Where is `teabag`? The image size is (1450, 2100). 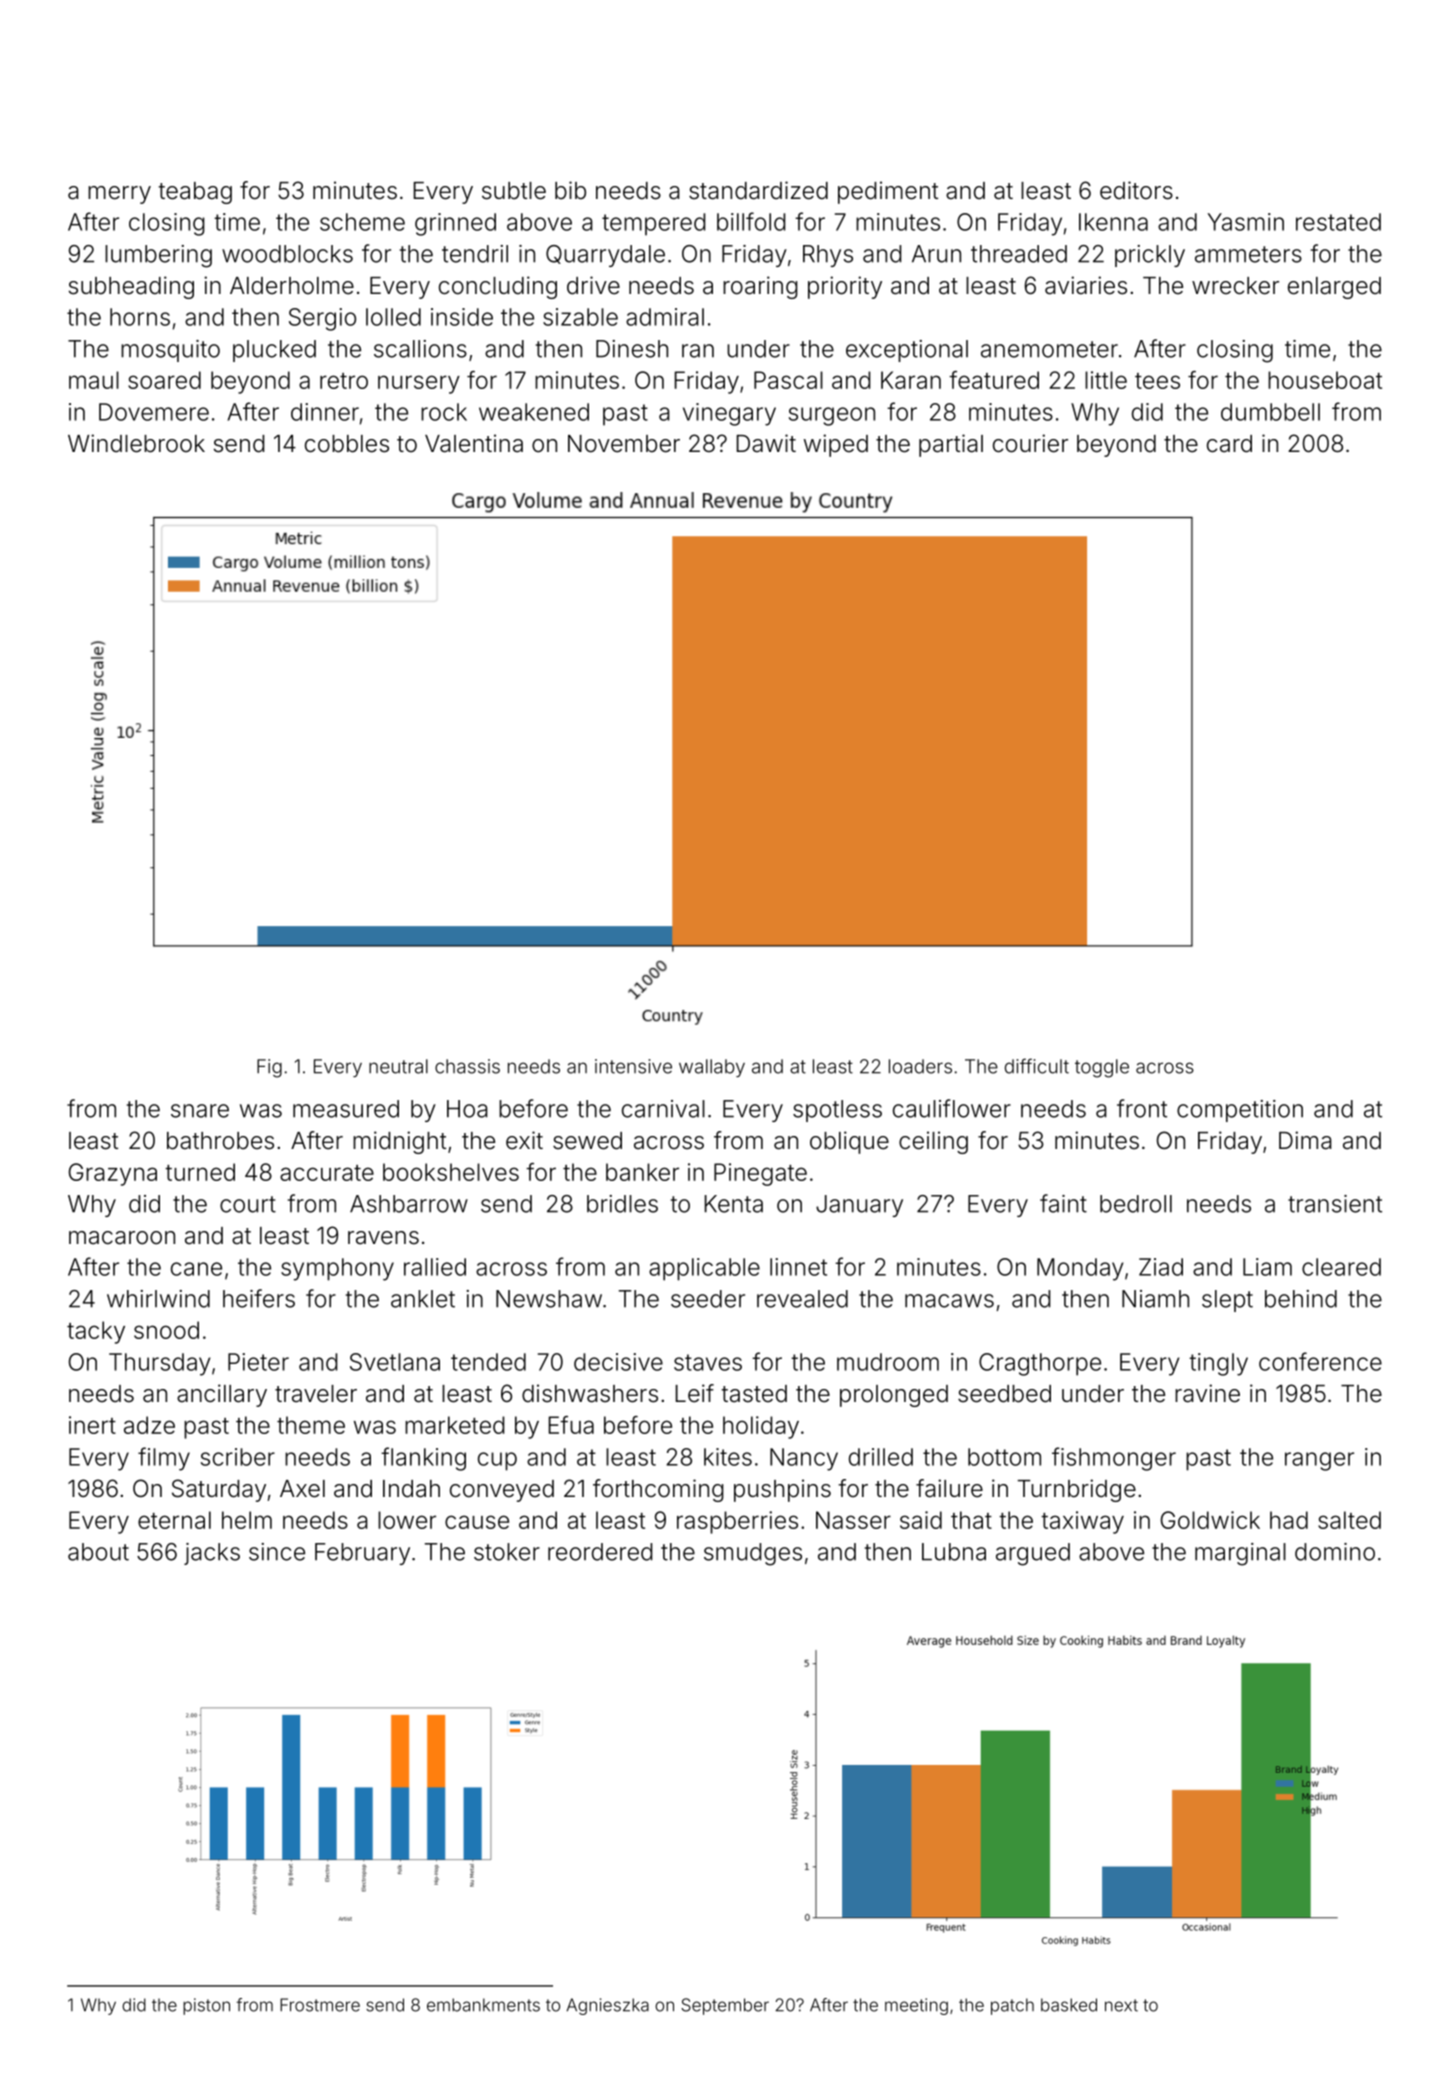
teabag is located at coordinates (195, 193).
